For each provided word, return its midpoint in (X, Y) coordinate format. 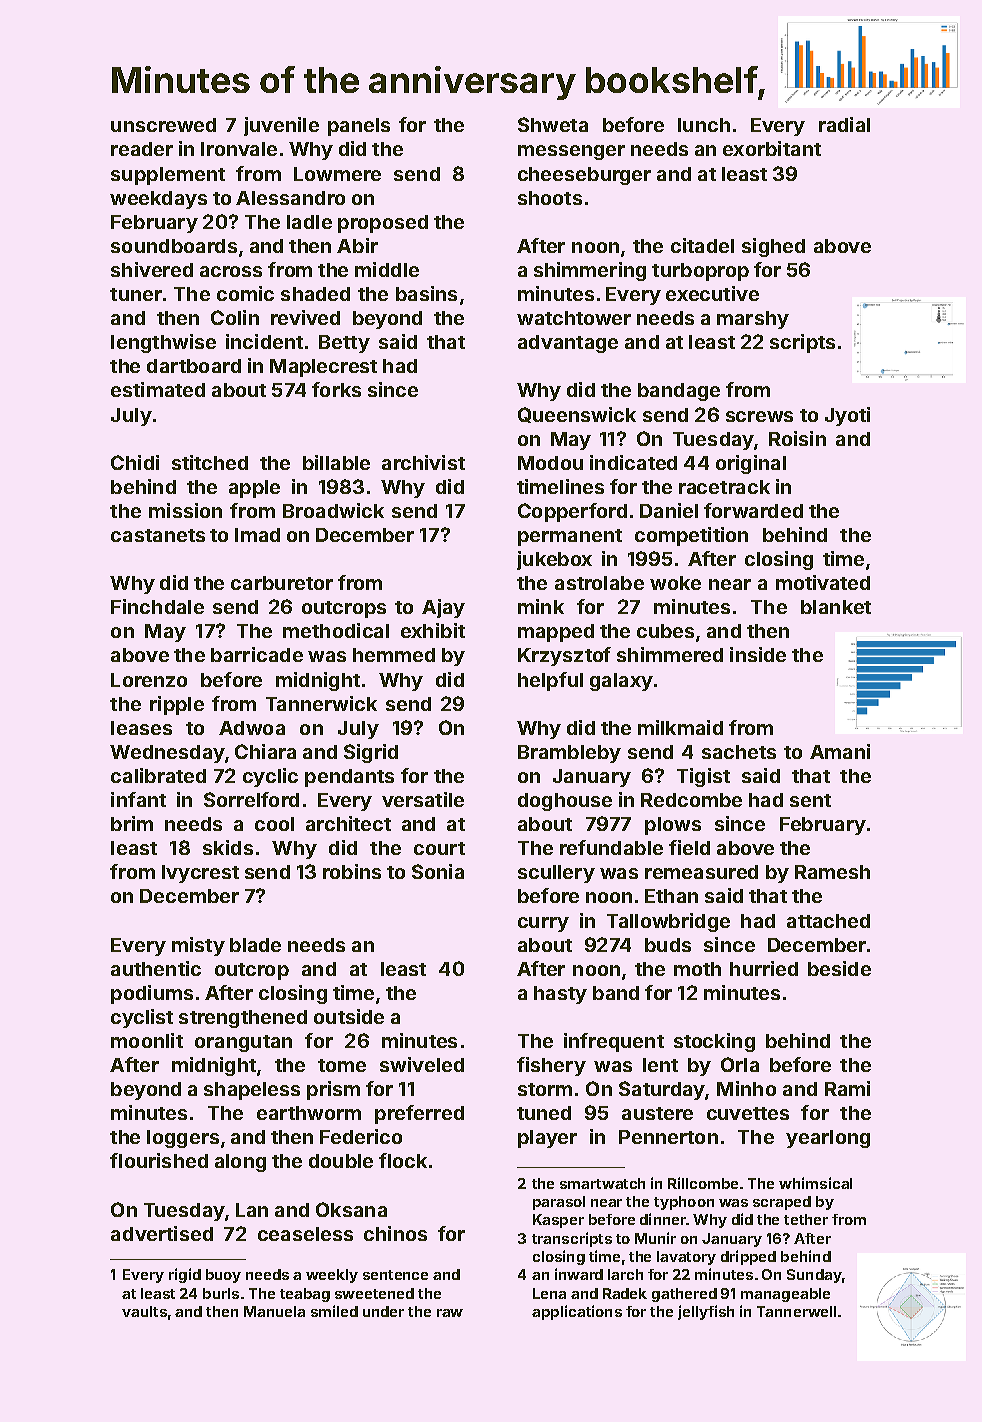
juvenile (281, 126)
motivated (823, 582)
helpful (550, 681)
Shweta (553, 124)
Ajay (443, 608)
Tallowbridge (668, 922)
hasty (560, 995)
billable (336, 462)
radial (844, 124)
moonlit (147, 1040)
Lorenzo (149, 680)
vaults (144, 1311)
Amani (840, 751)
